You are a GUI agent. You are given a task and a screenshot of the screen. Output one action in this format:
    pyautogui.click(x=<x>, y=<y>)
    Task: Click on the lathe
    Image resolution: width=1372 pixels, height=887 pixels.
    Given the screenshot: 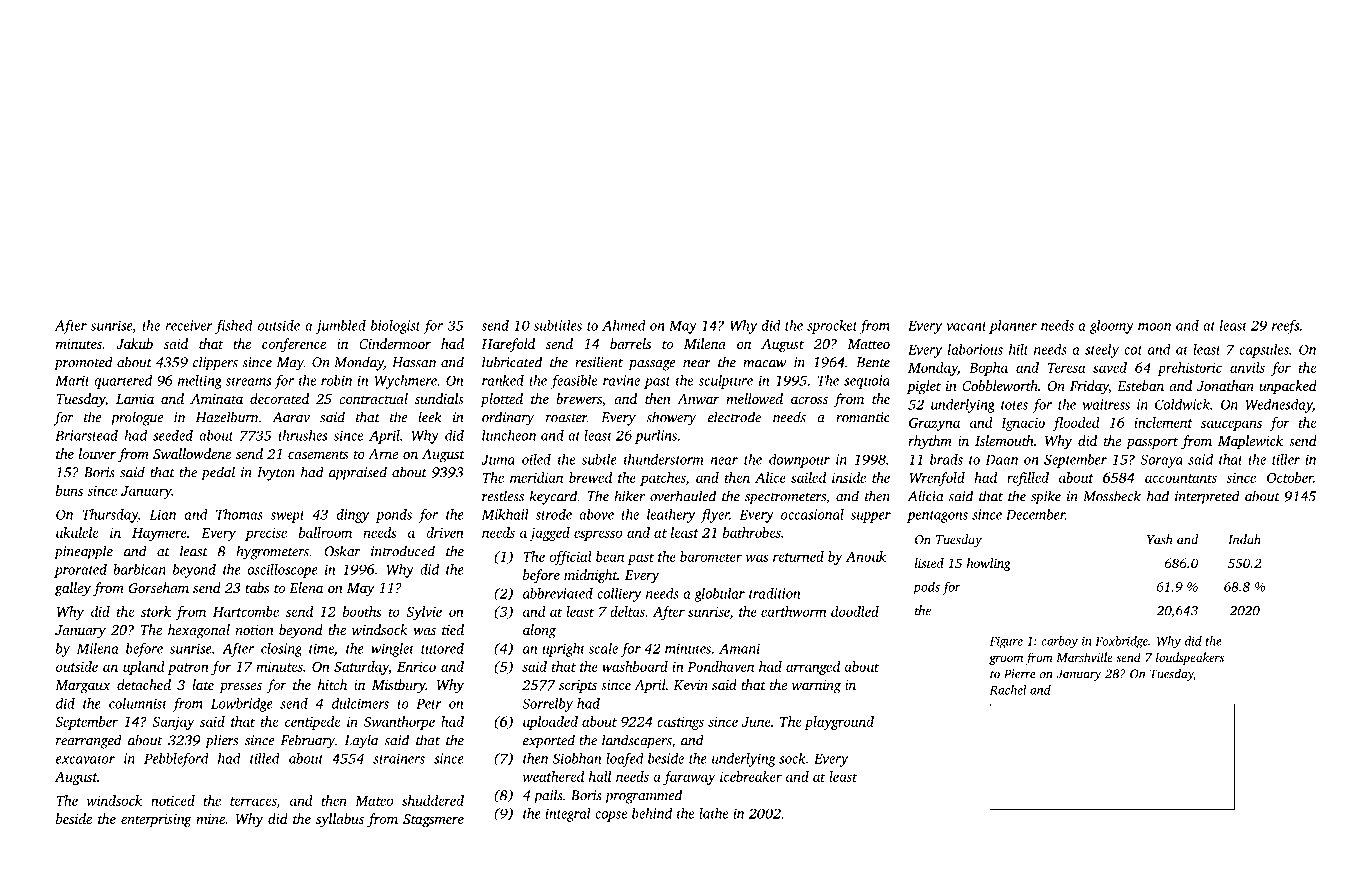 What is the action you would take?
    pyautogui.click(x=713, y=813)
